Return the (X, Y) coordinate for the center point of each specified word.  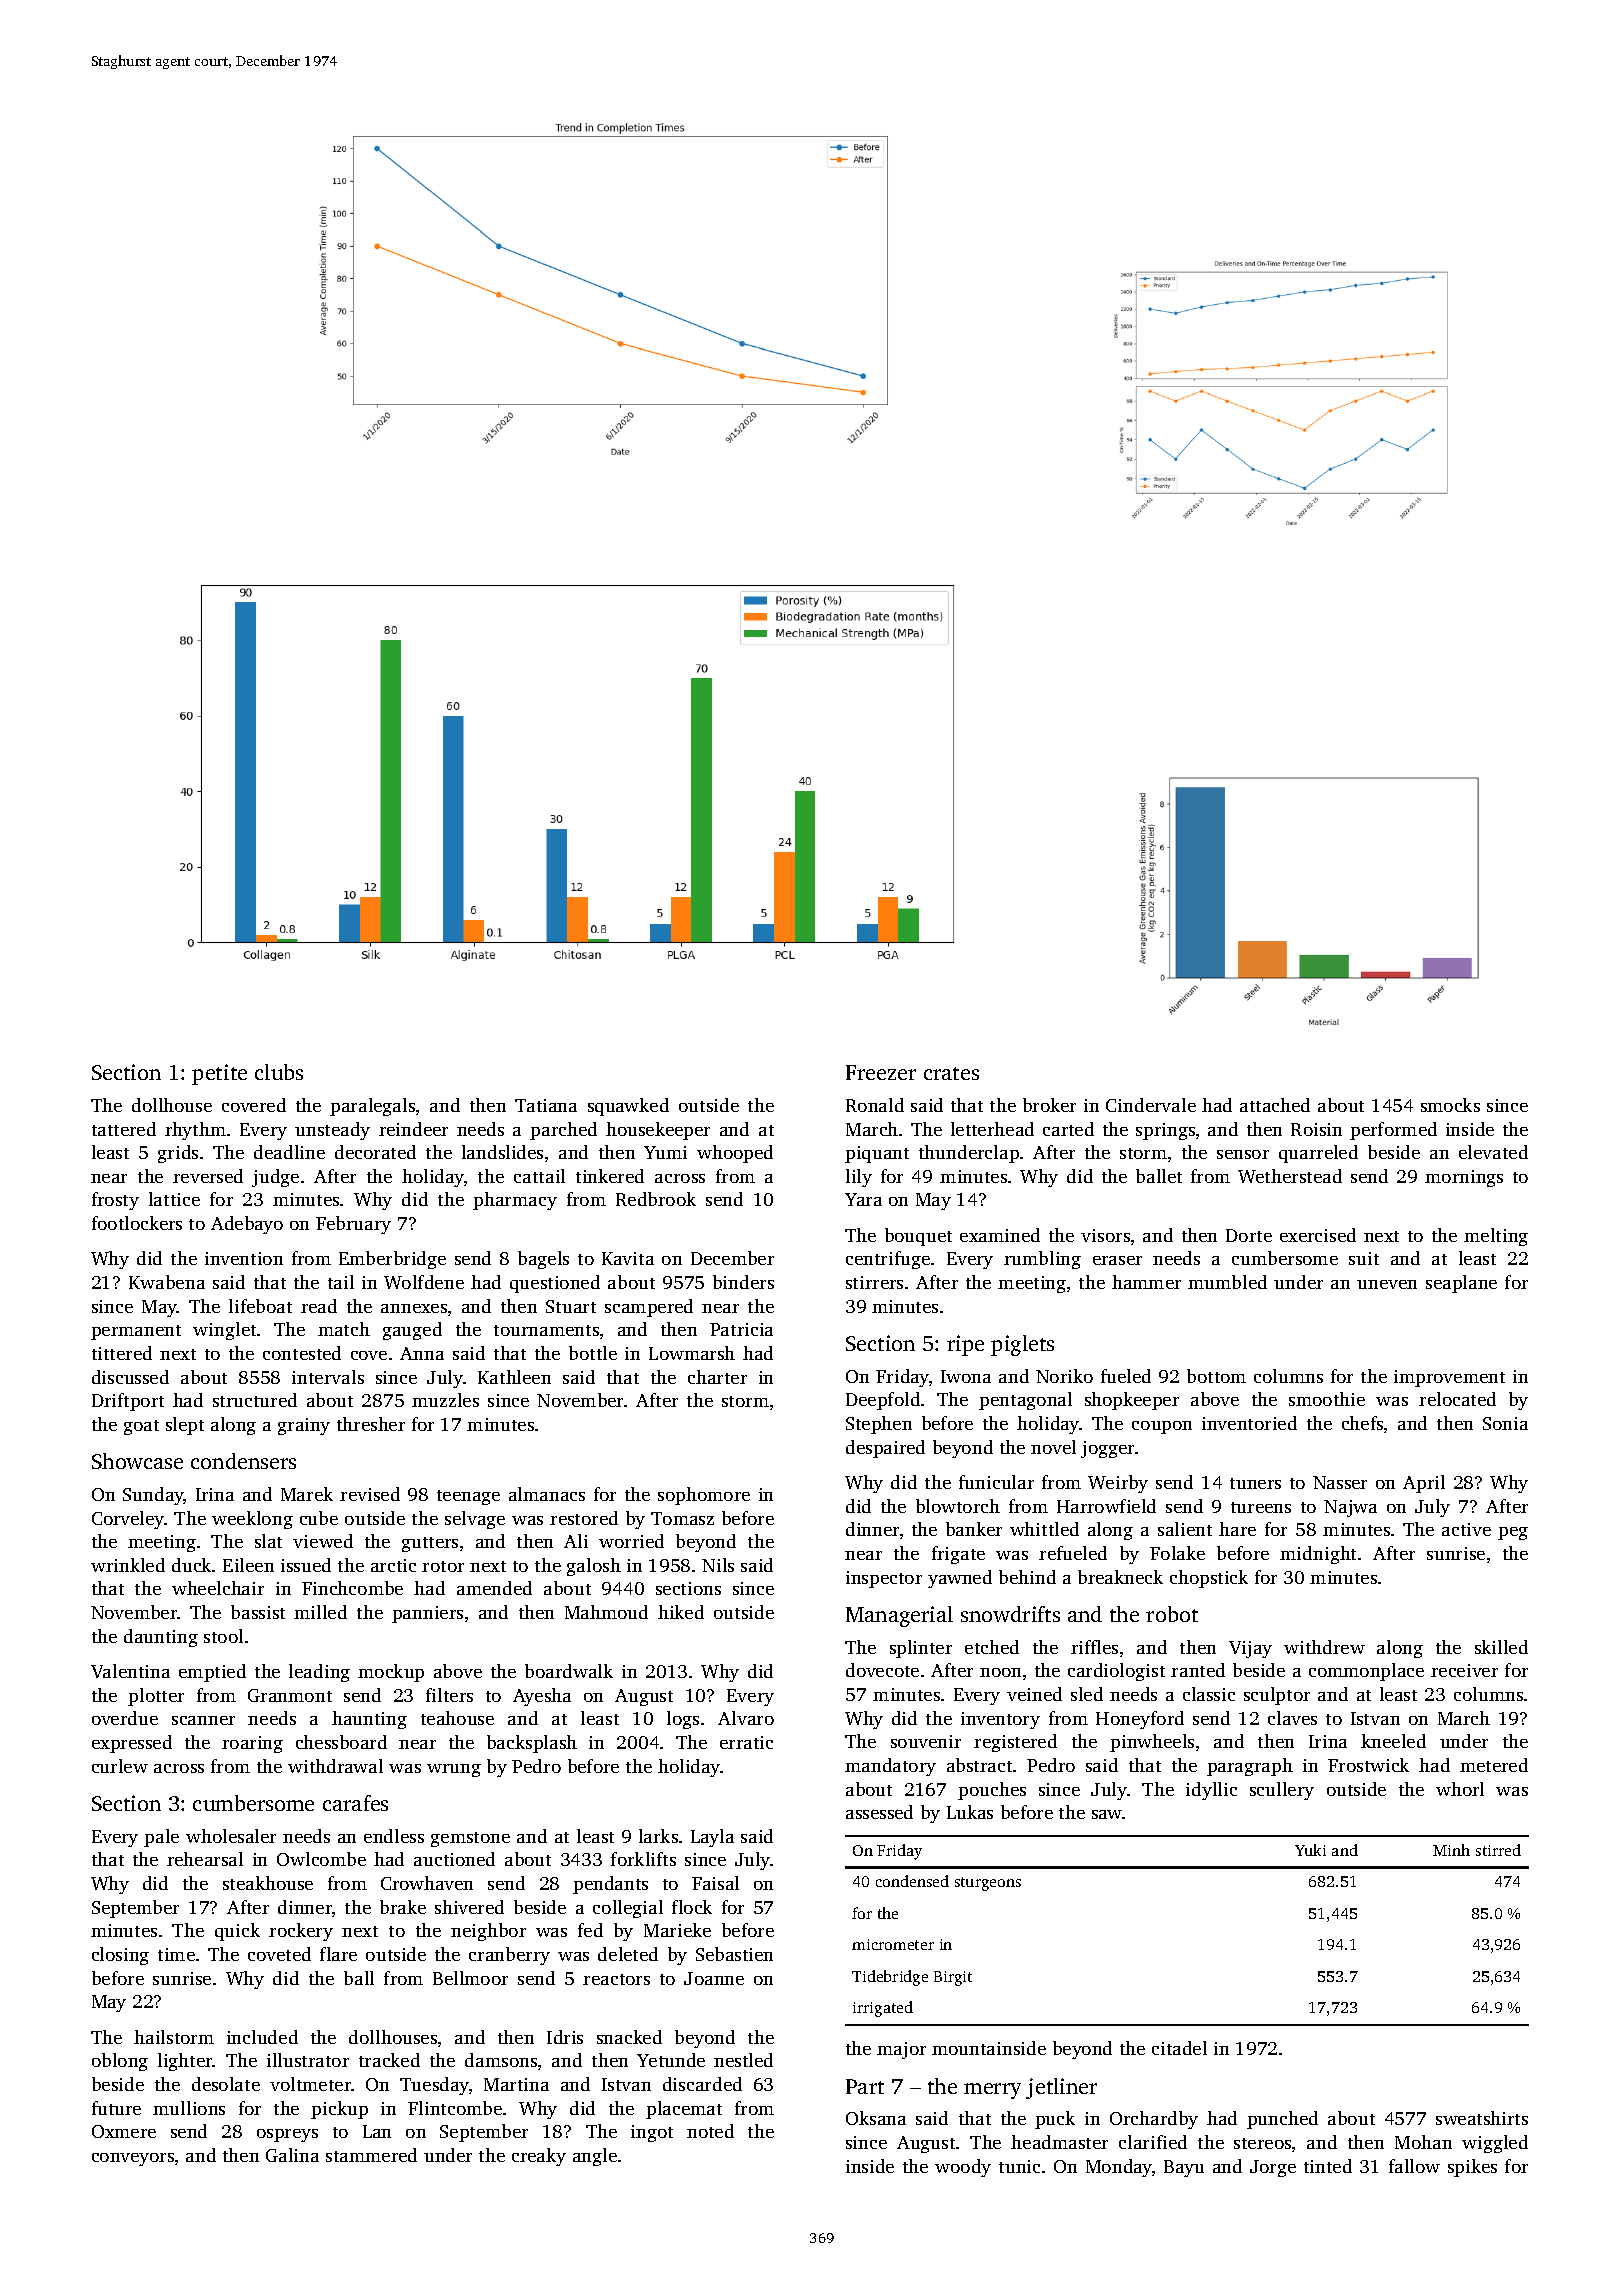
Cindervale (1151, 1105)
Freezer (881, 1072)
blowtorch (958, 1506)
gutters (430, 1544)
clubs (279, 1072)
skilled (1501, 1647)
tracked (389, 2060)
